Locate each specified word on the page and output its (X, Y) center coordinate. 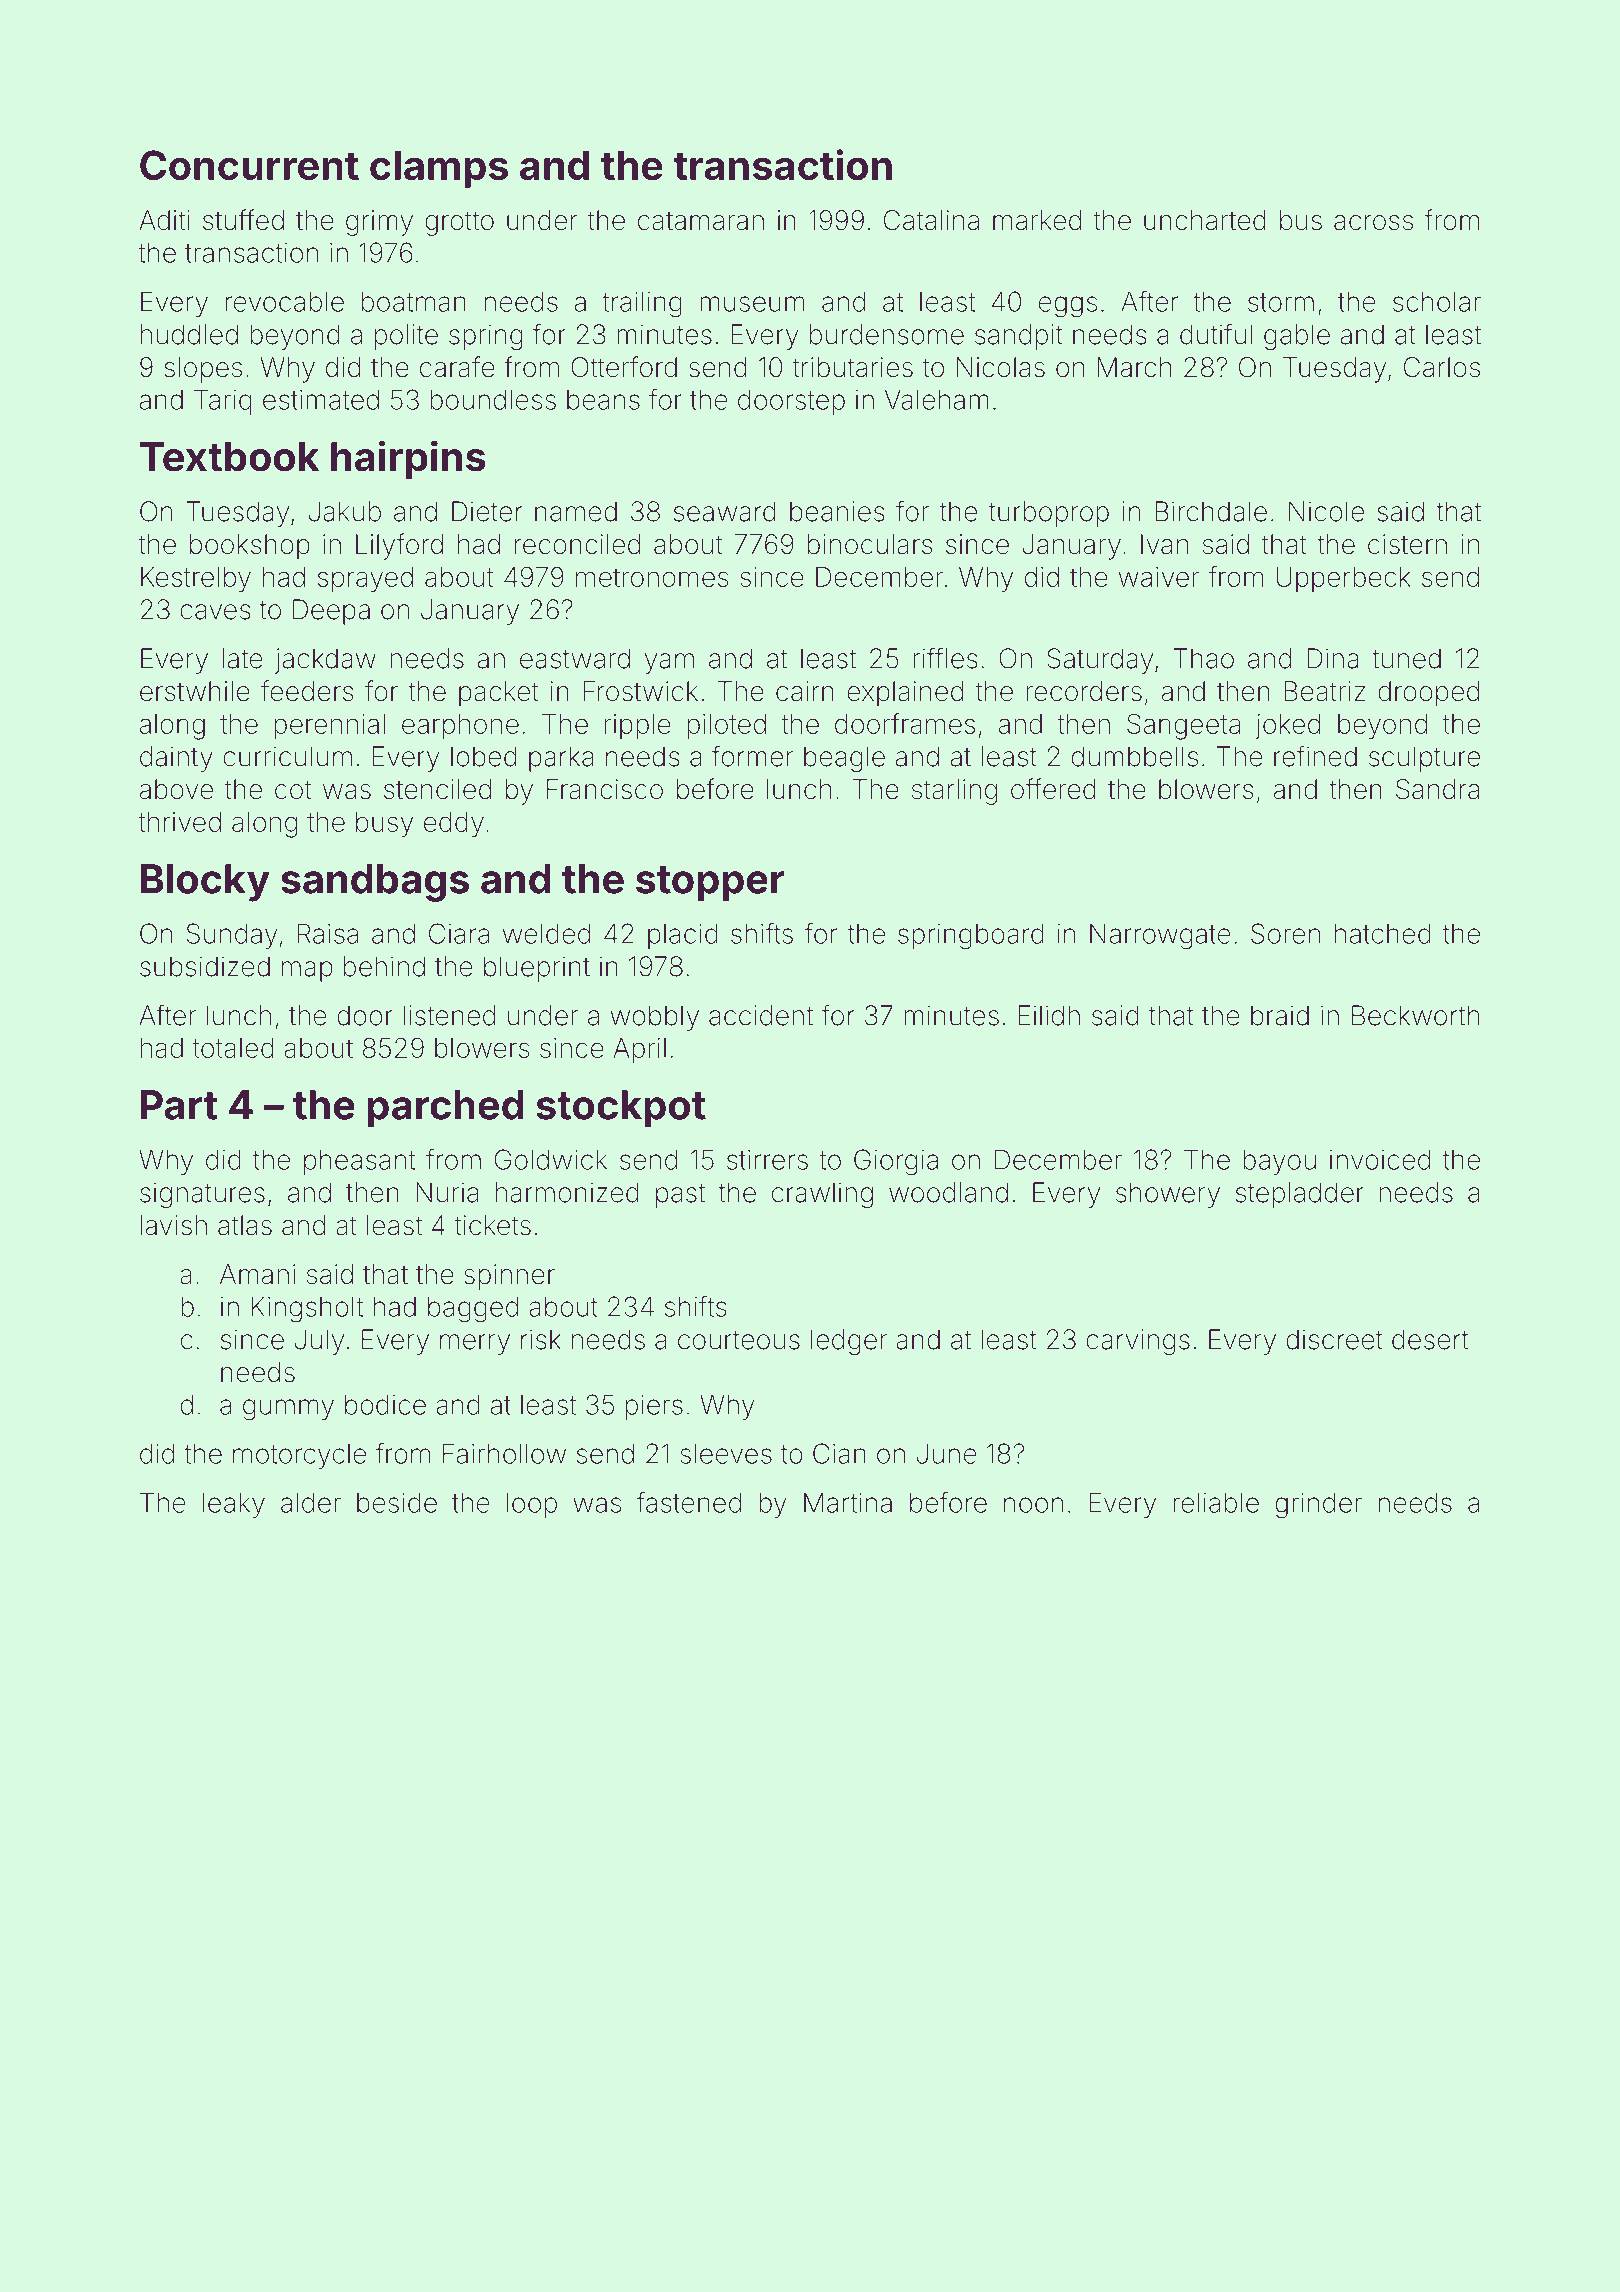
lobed (484, 756)
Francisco (605, 789)
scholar (1437, 301)
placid (683, 936)
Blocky (205, 883)
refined (1315, 756)
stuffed (243, 220)
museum (752, 304)
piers (654, 1407)
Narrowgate (1160, 936)
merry (475, 1344)
